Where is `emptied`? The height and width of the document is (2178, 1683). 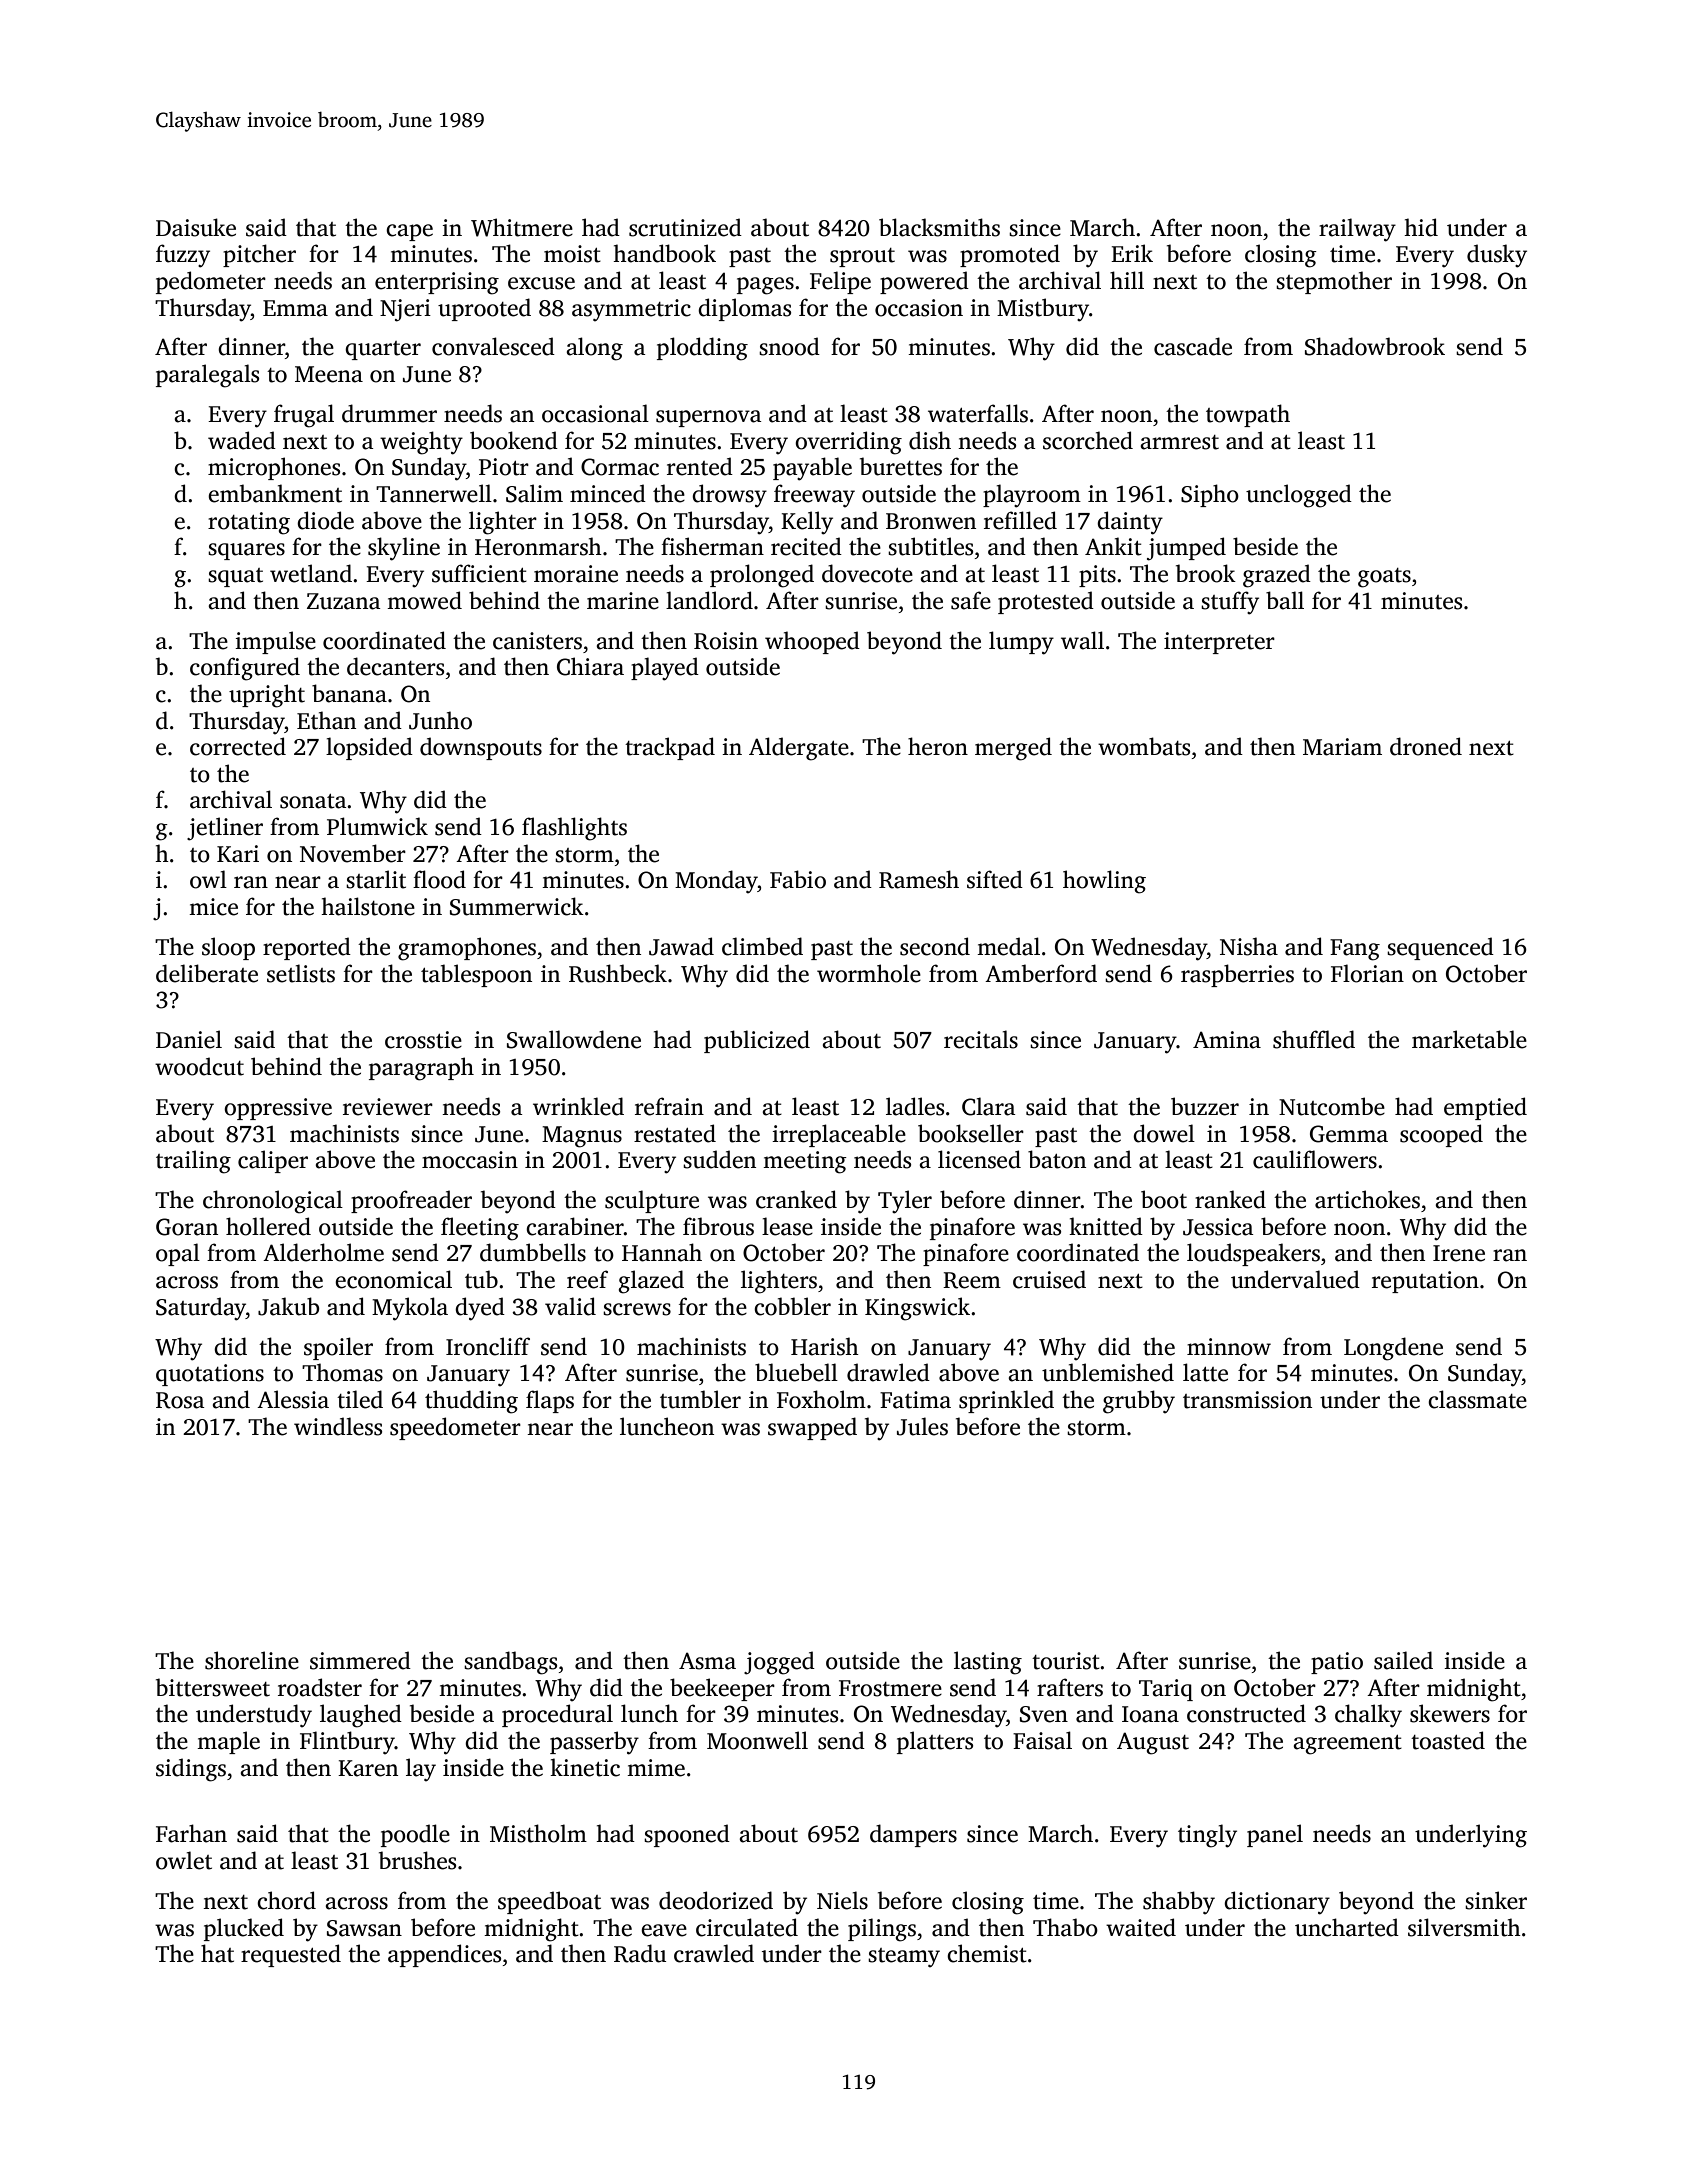 emptied is located at coordinates (1485, 1108).
